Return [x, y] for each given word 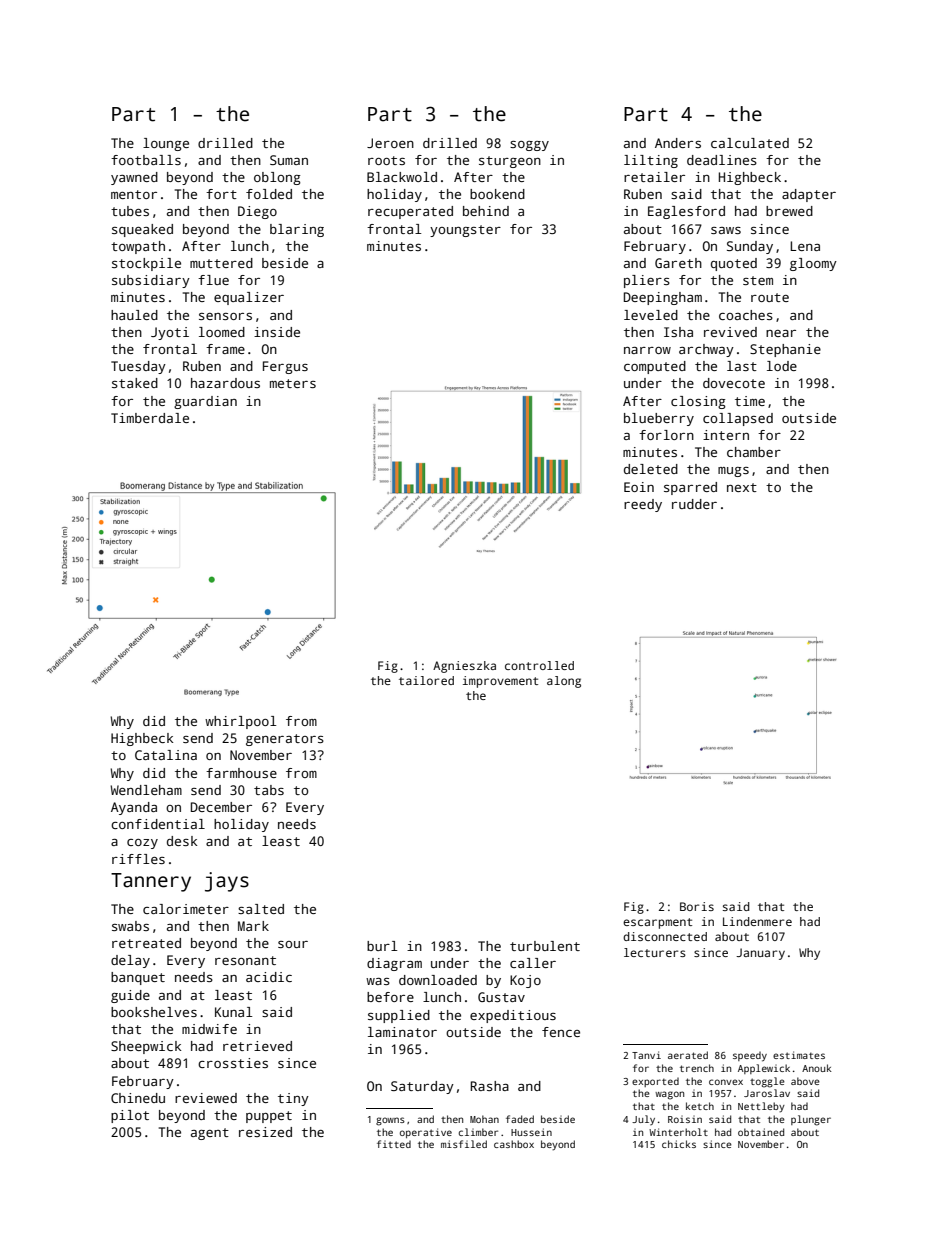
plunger [811, 1120]
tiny [293, 1099]
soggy [529, 146]
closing [698, 402]
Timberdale [150, 418]
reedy [643, 505]
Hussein [531, 1132]
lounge [166, 144]
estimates [799, 1055]
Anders [678, 143]
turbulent [545, 946]
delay [130, 961]
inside [277, 332]
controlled [539, 665]
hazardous [225, 383]
